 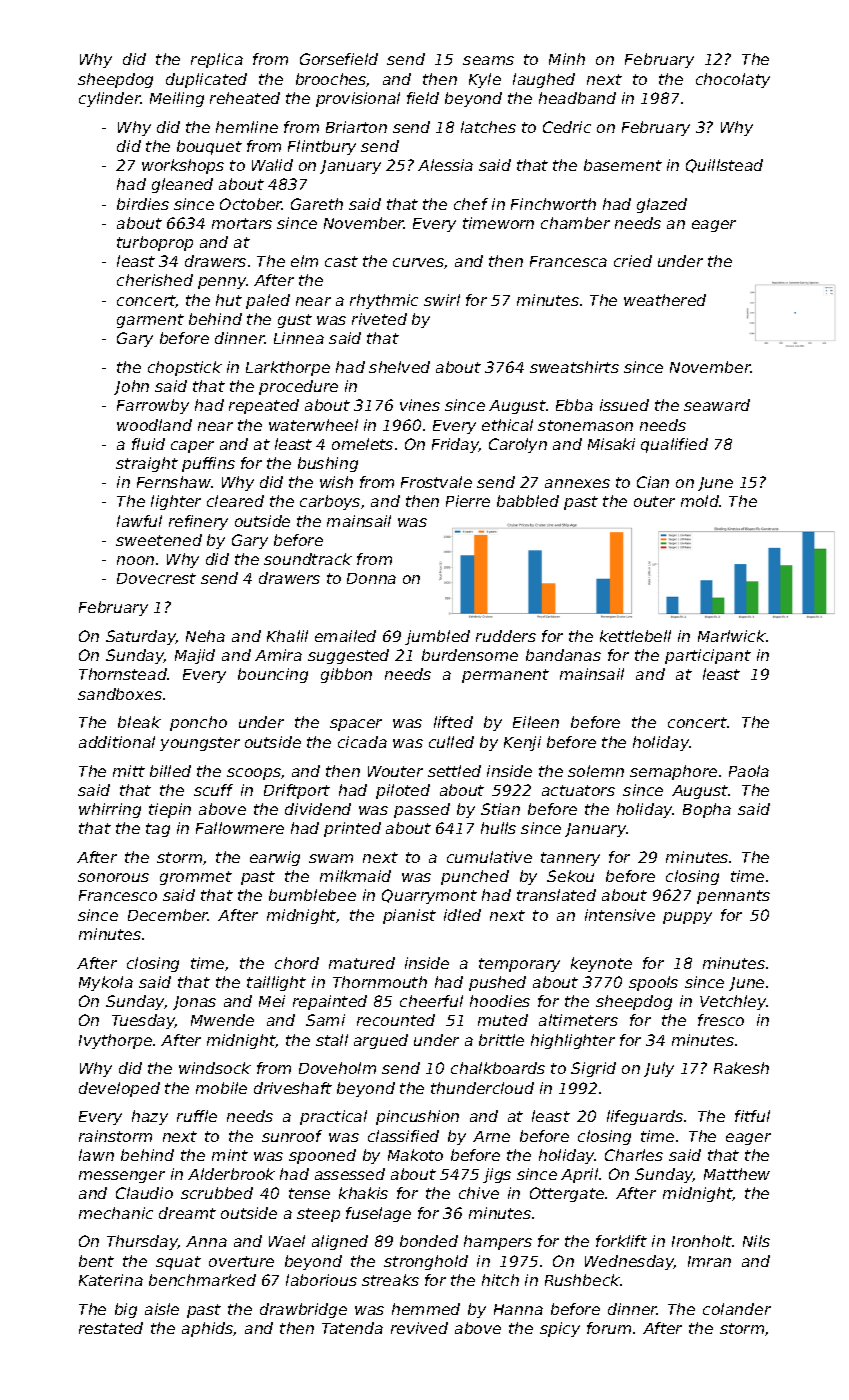 I want to click on aphids, so click(x=207, y=1329).
